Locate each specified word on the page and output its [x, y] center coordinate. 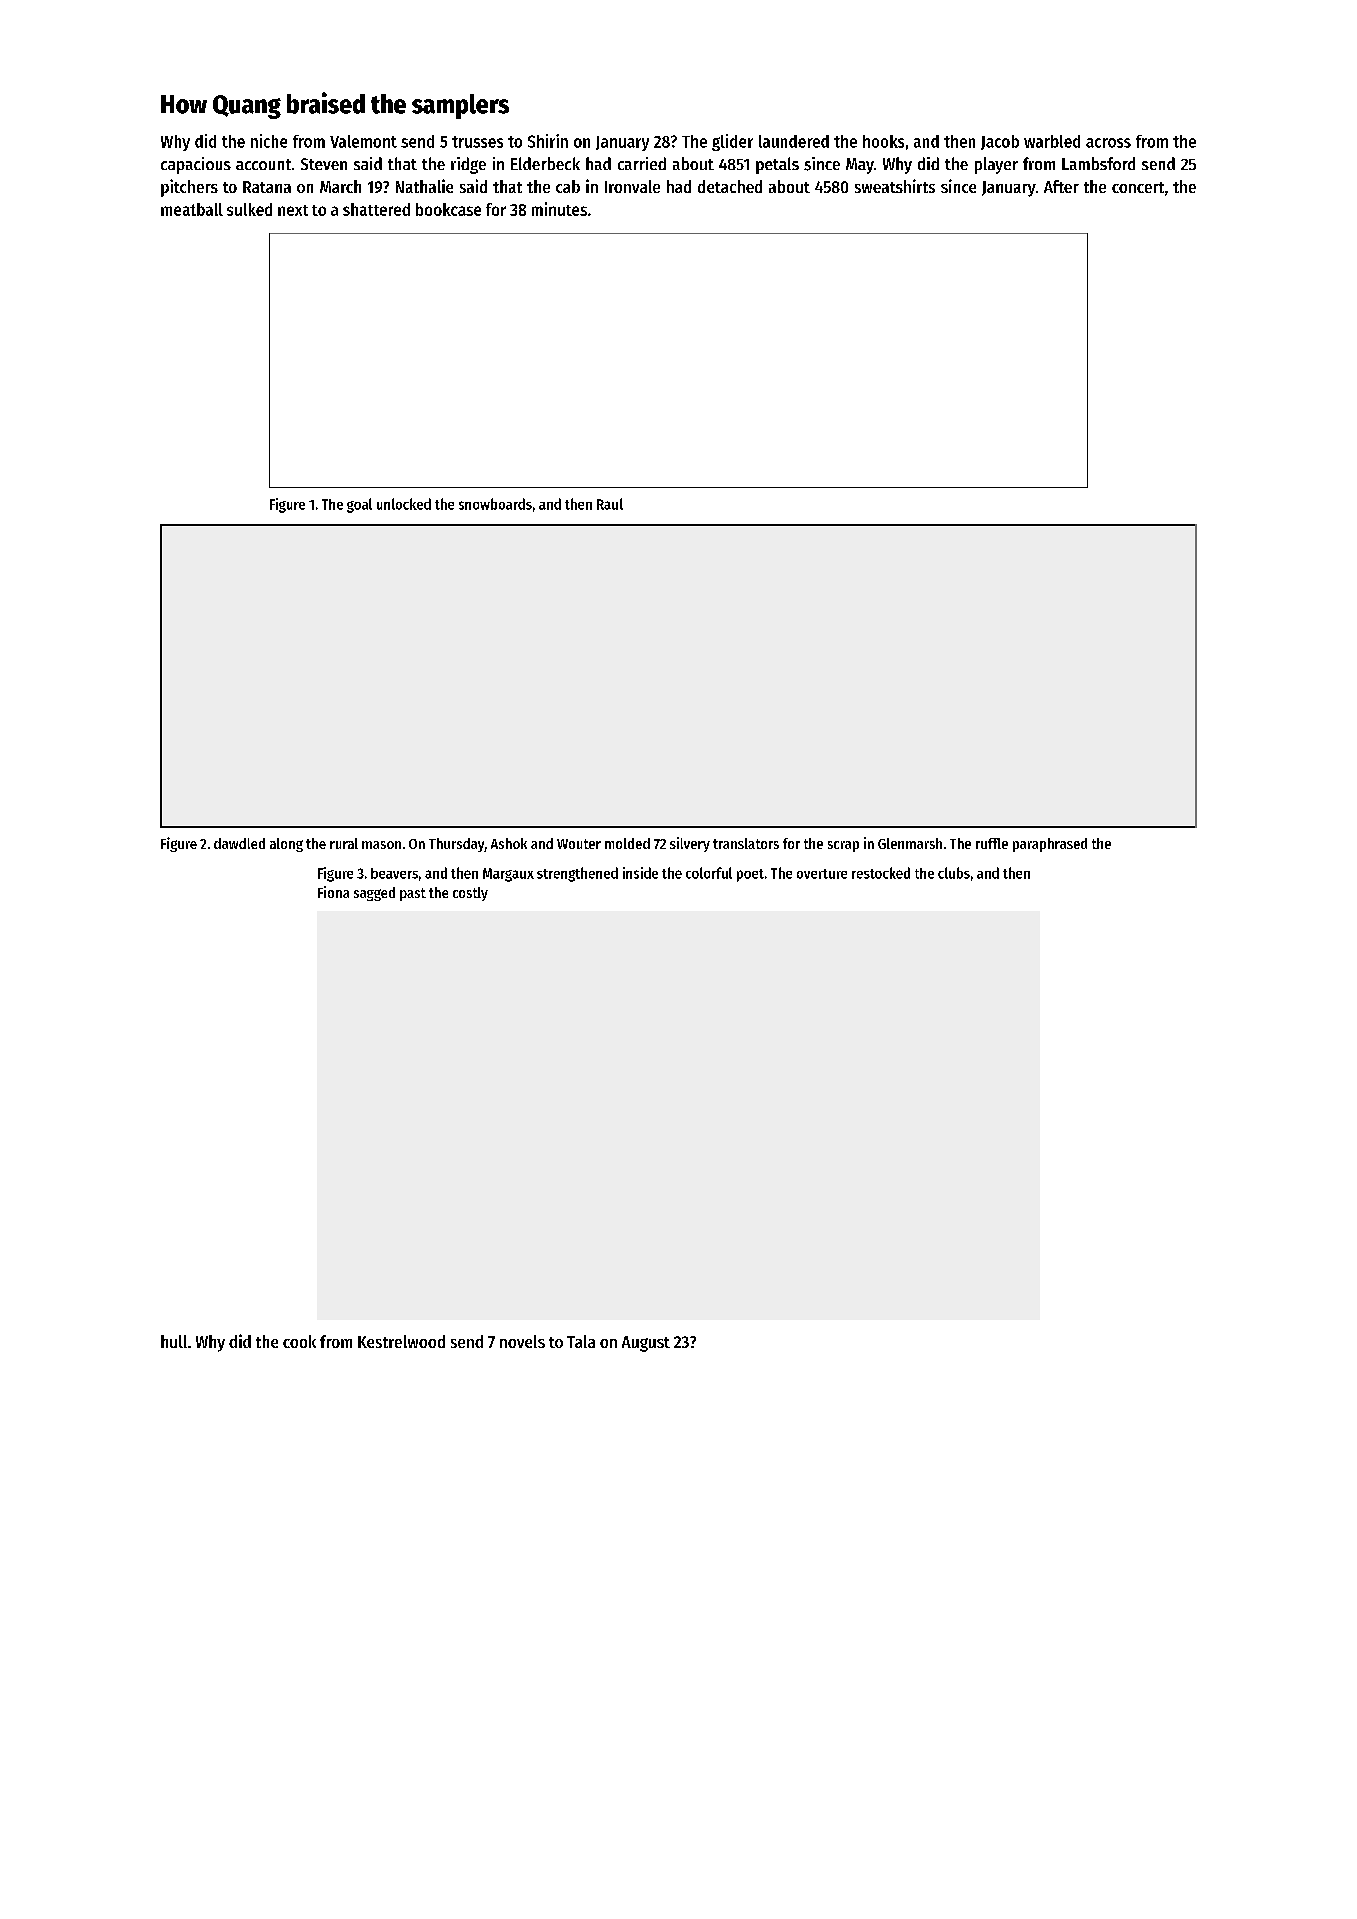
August [646, 1344]
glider [732, 142]
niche [269, 141]
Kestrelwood [401, 1341]
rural [344, 843]
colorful [709, 873]
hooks [883, 141]
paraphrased [1050, 845]
